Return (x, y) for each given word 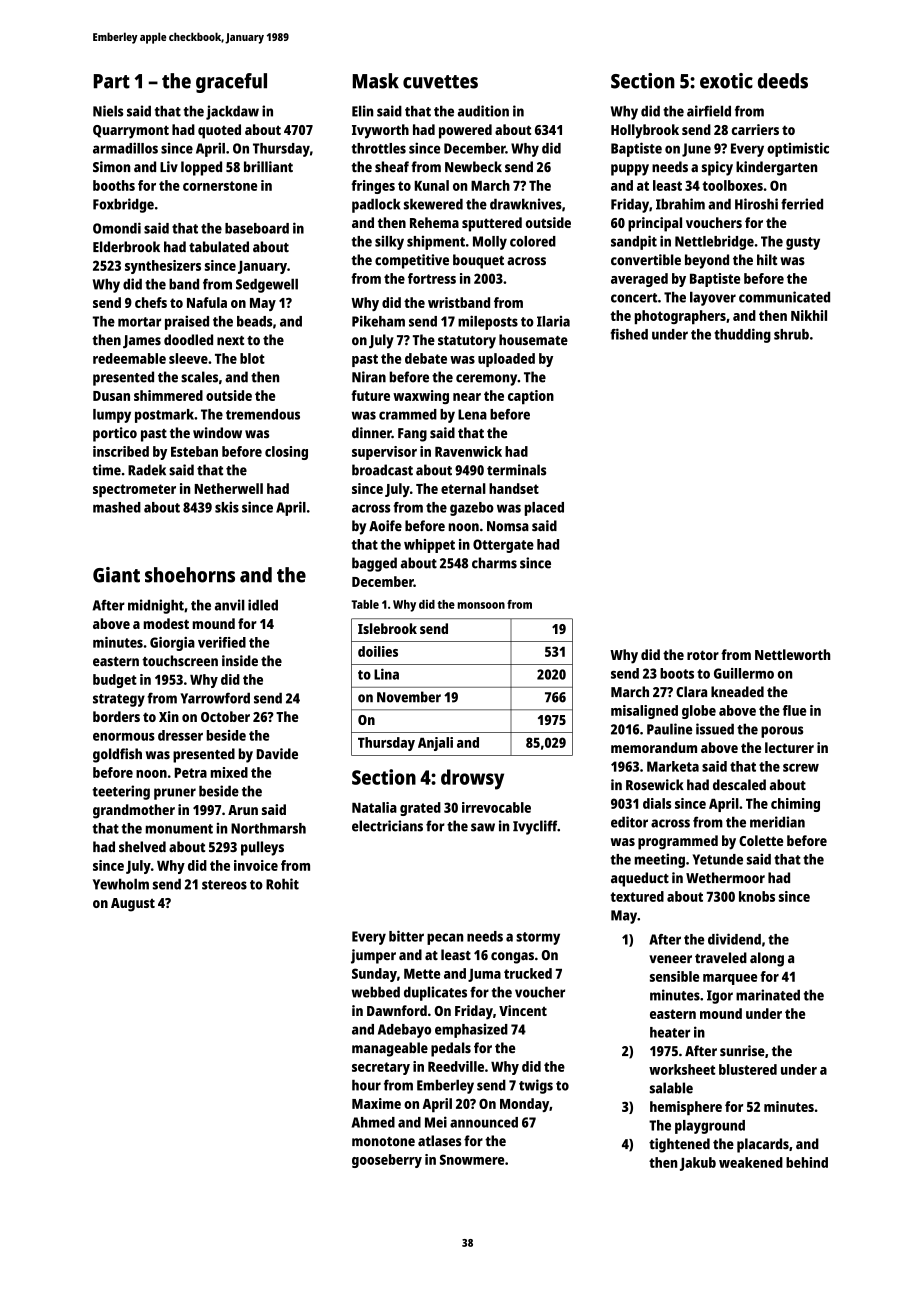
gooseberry (387, 1161)
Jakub (698, 1164)
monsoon (481, 605)
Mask (376, 81)
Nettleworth (792, 654)
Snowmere (472, 1159)
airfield (709, 111)
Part (112, 81)
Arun (243, 810)
